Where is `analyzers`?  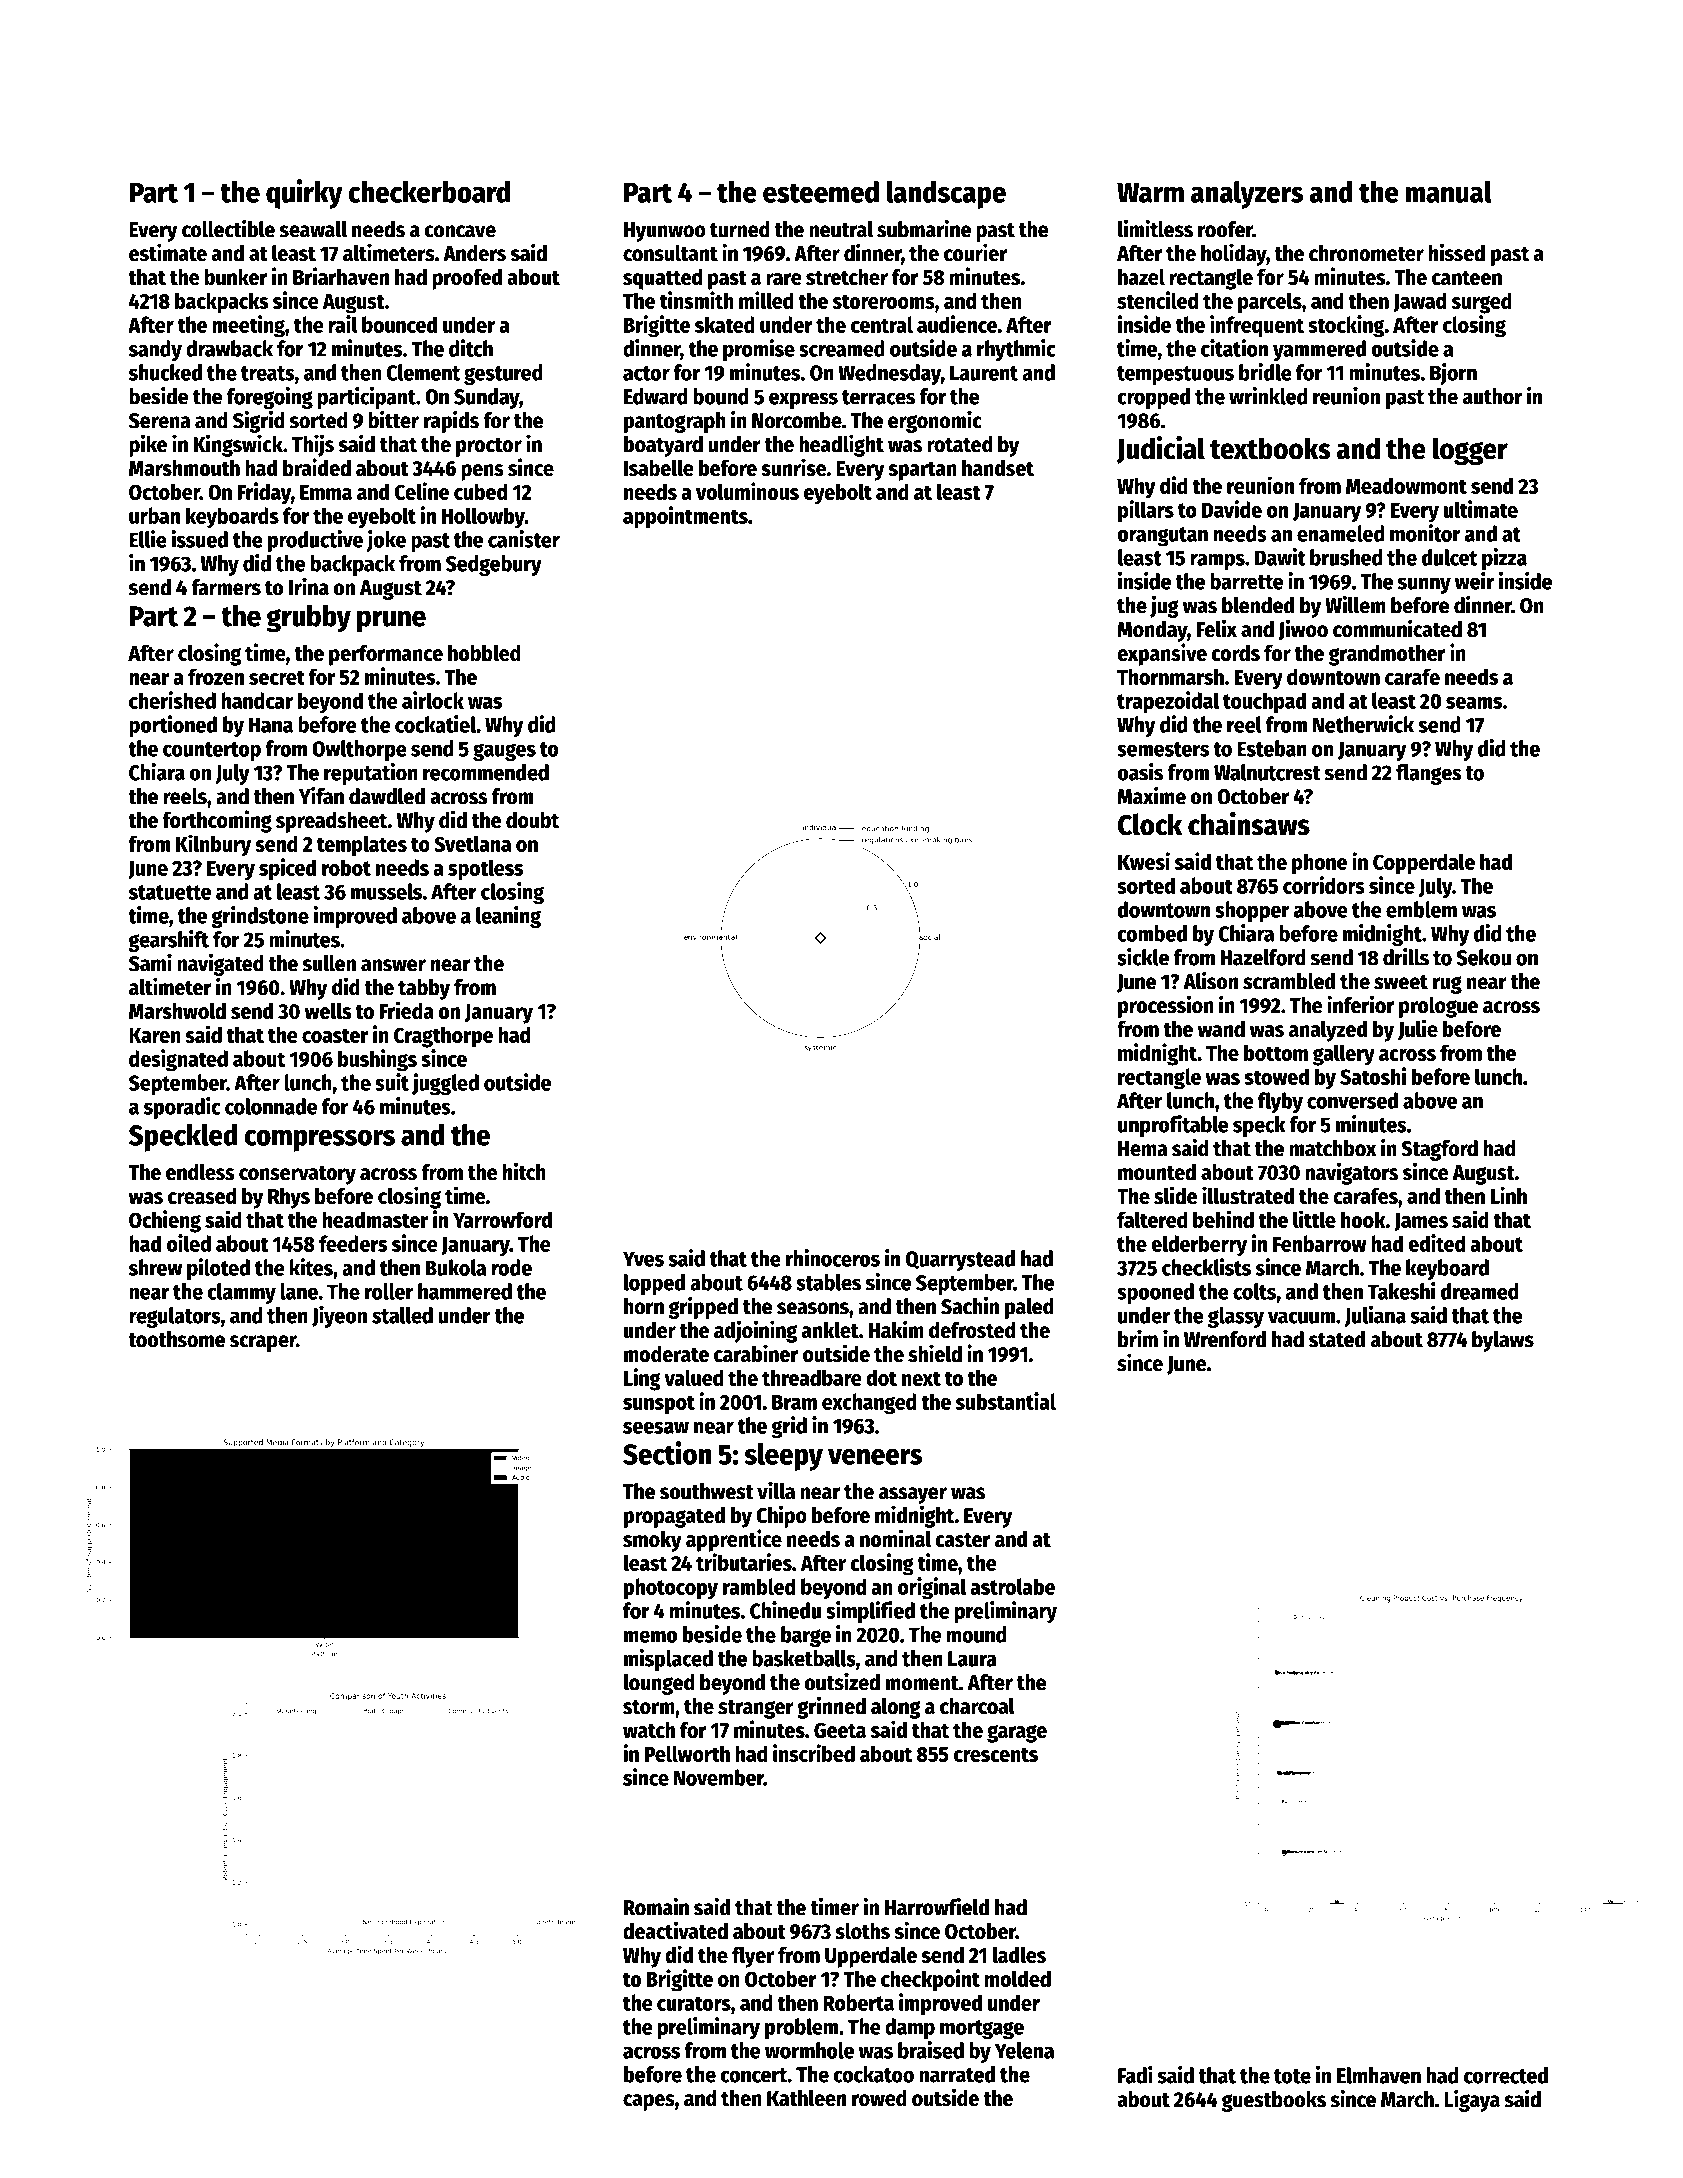
analyzers is located at coordinates (1247, 195).
